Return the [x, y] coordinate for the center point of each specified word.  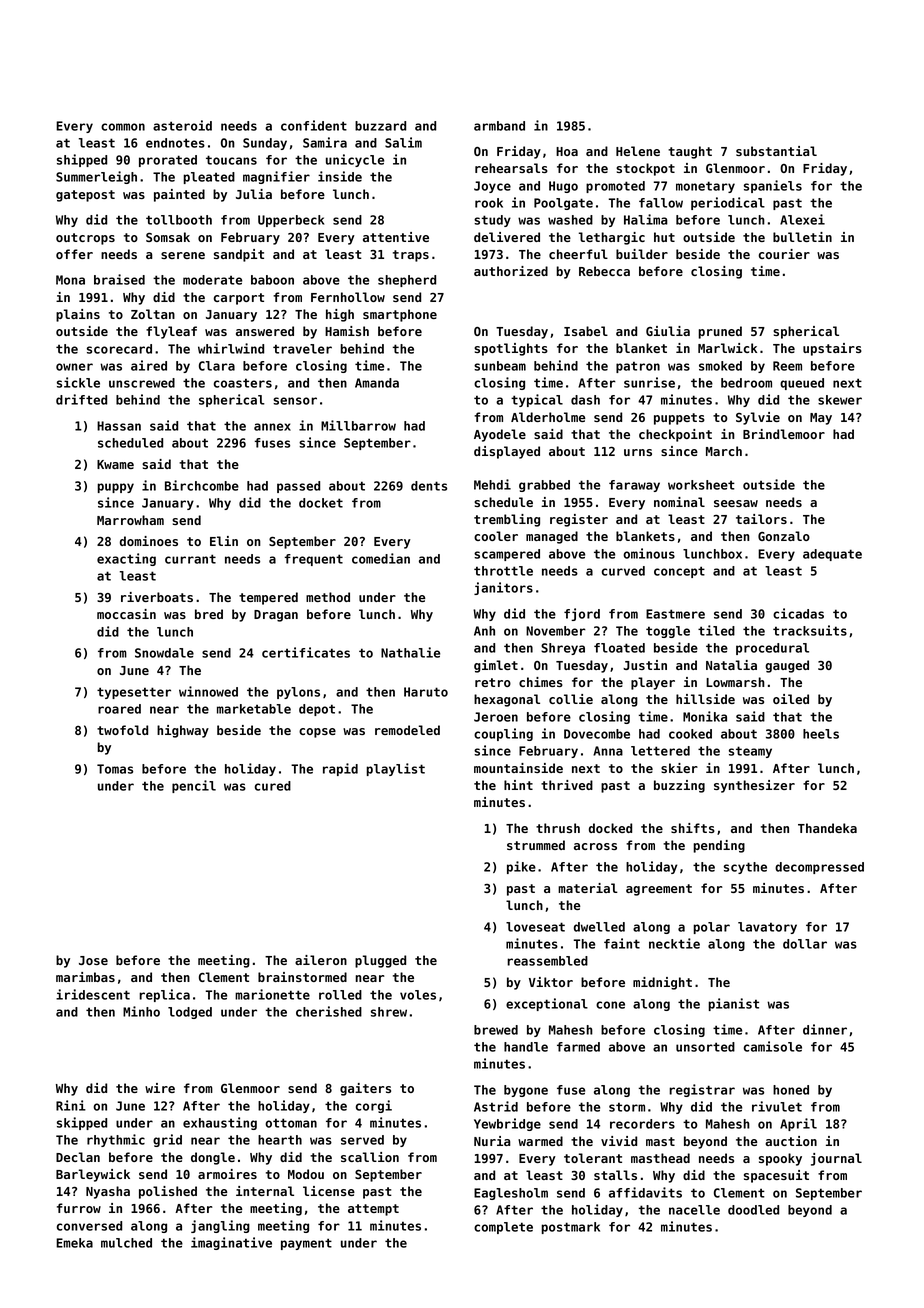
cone [610, 1005]
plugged [380, 961]
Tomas [115, 769]
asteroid [182, 125]
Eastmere [675, 614]
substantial [776, 151]
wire [160, 1088]
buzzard [380, 126]
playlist [395, 769]
